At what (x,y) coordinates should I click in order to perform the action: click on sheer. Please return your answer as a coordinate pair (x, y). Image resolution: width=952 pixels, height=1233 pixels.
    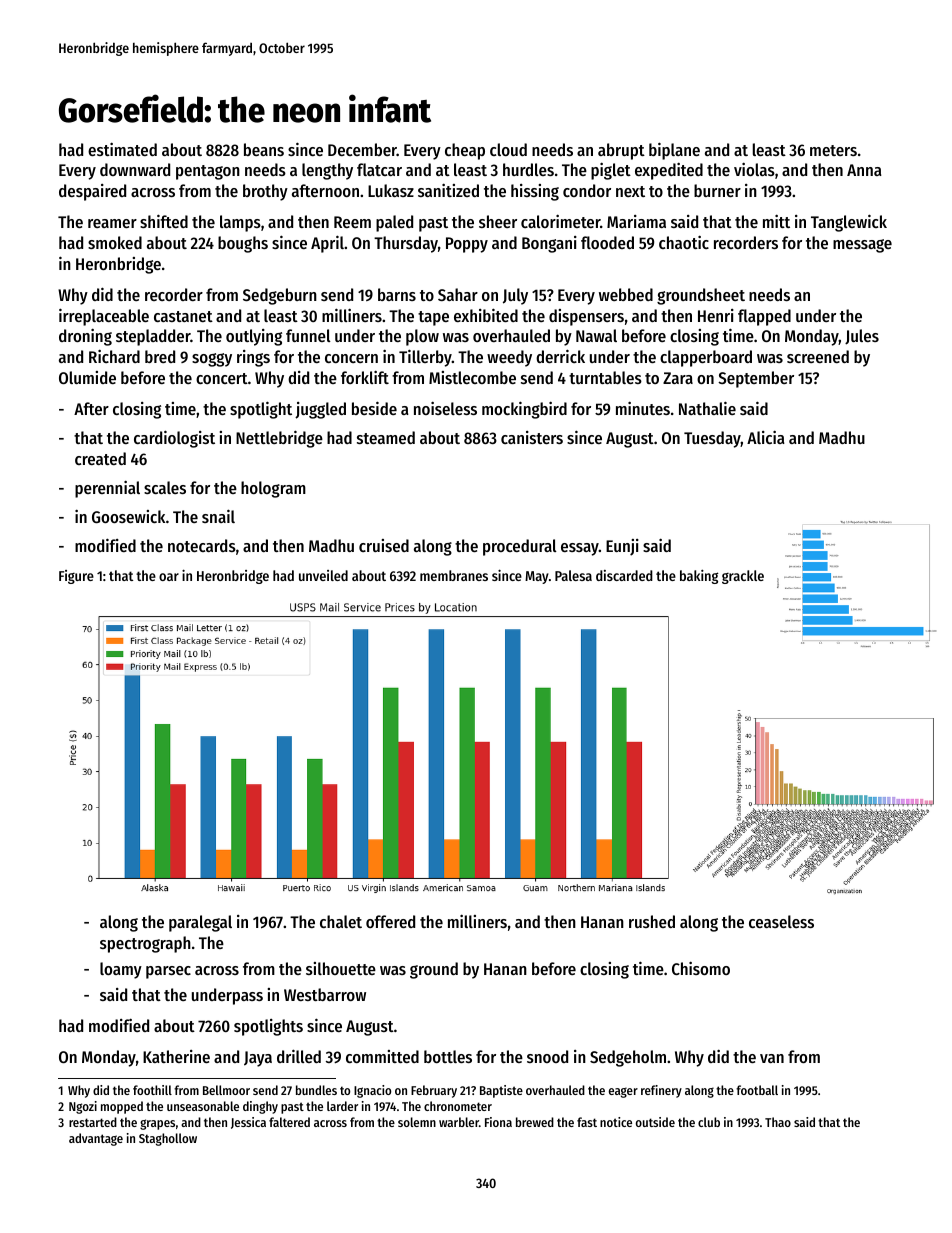
    Looking at the image, I should click on (498, 221).
